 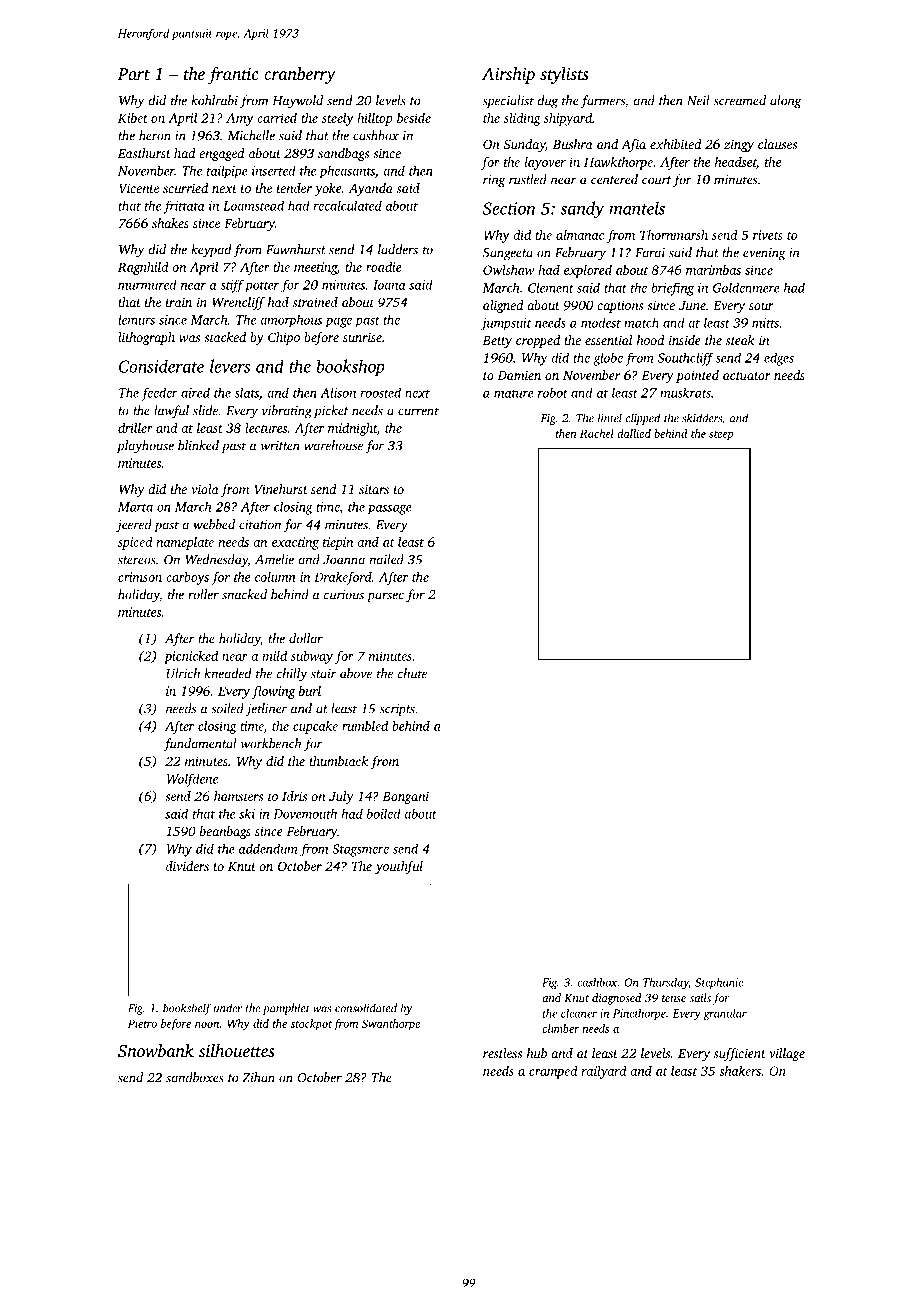 What do you see at coordinates (214, 100) in the document?
I see `kohlrabi` at bounding box center [214, 100].
